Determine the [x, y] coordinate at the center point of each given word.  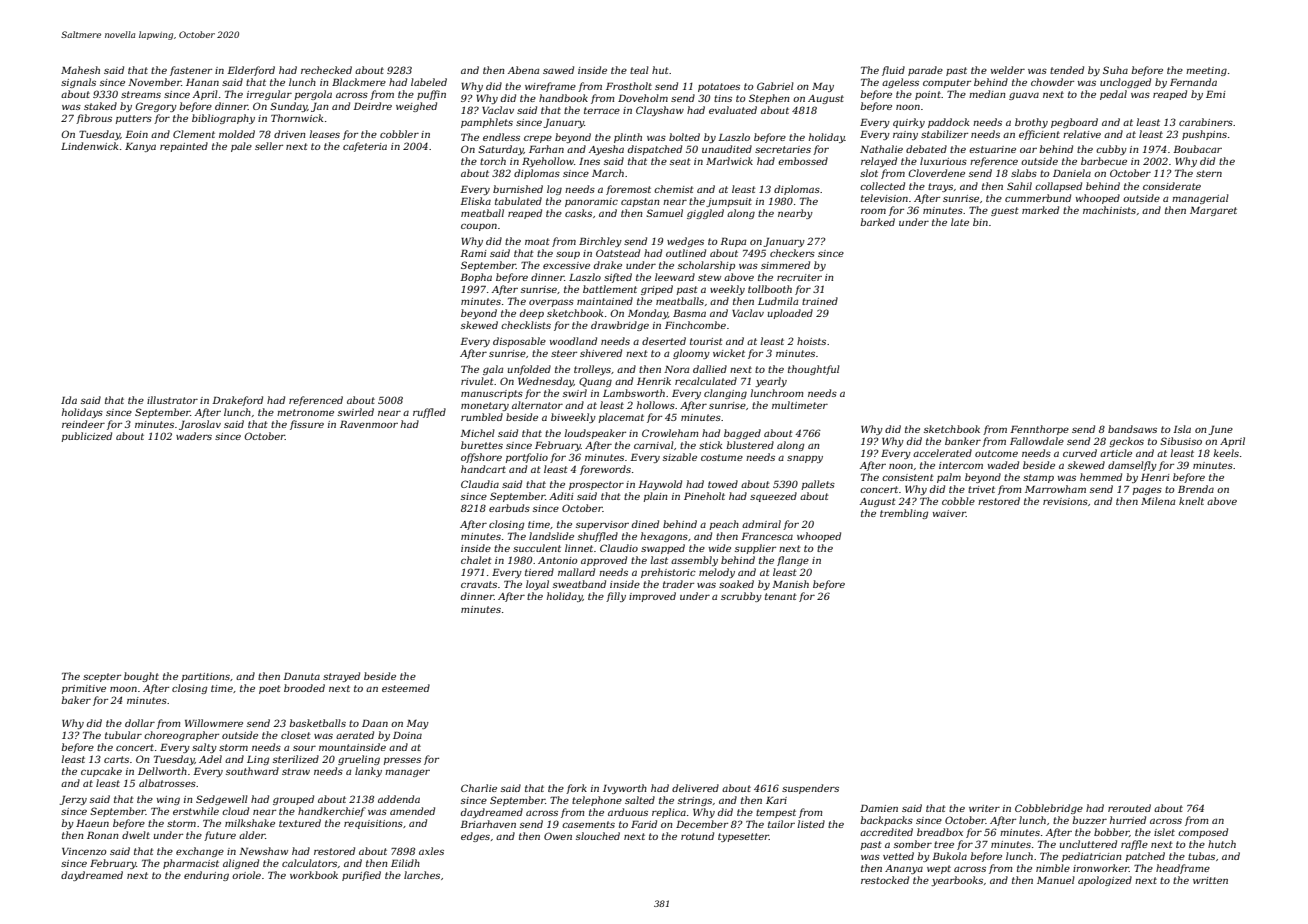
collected [882, 186]
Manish [790, 584]
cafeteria [365, 147]
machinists [1109, 210]
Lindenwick [89, 146]
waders [194, 436]
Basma [689, 313]
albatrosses [167, 783]
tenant [781, 596]
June [1220, 430]
